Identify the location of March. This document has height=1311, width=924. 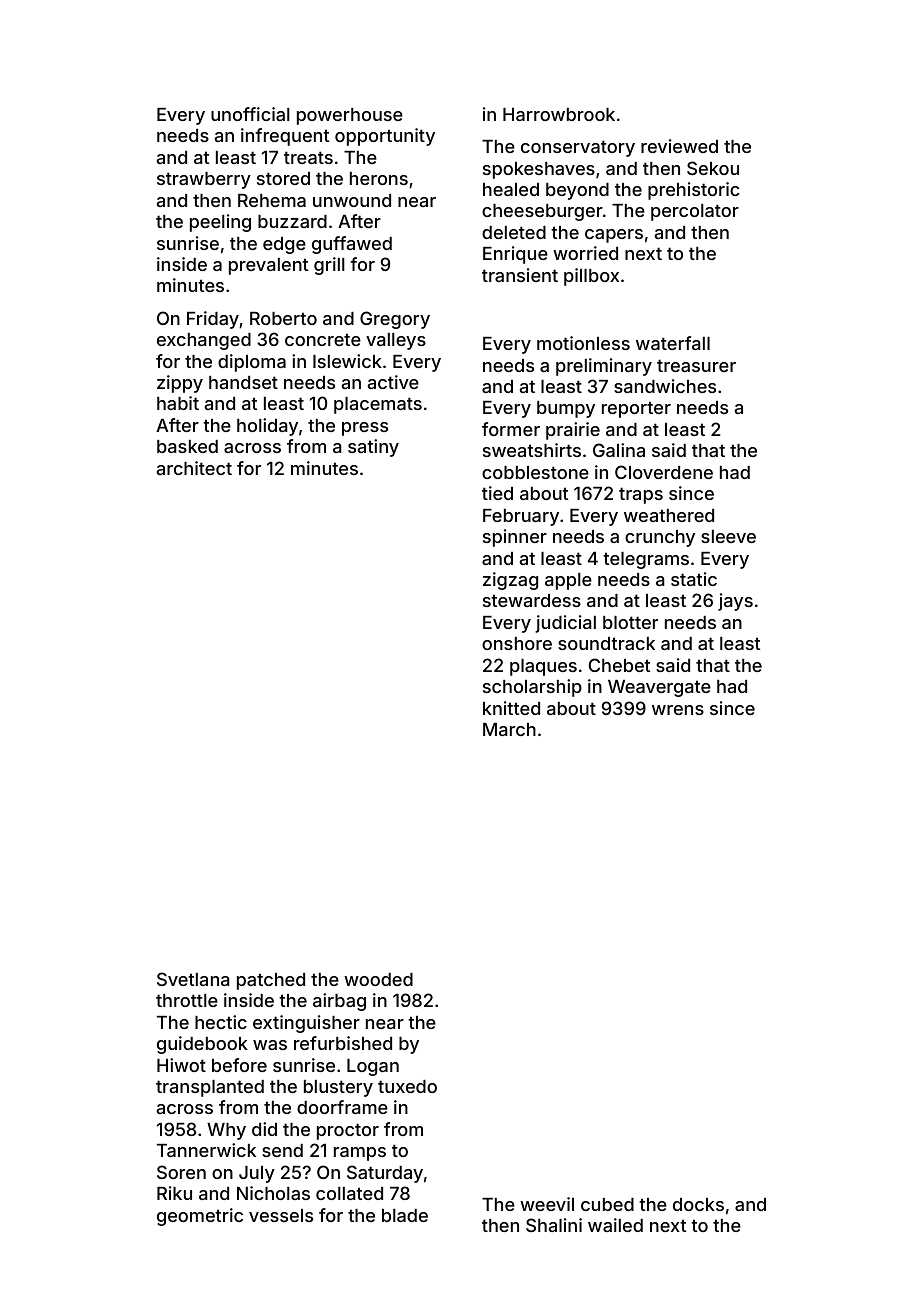
(509, 729).
